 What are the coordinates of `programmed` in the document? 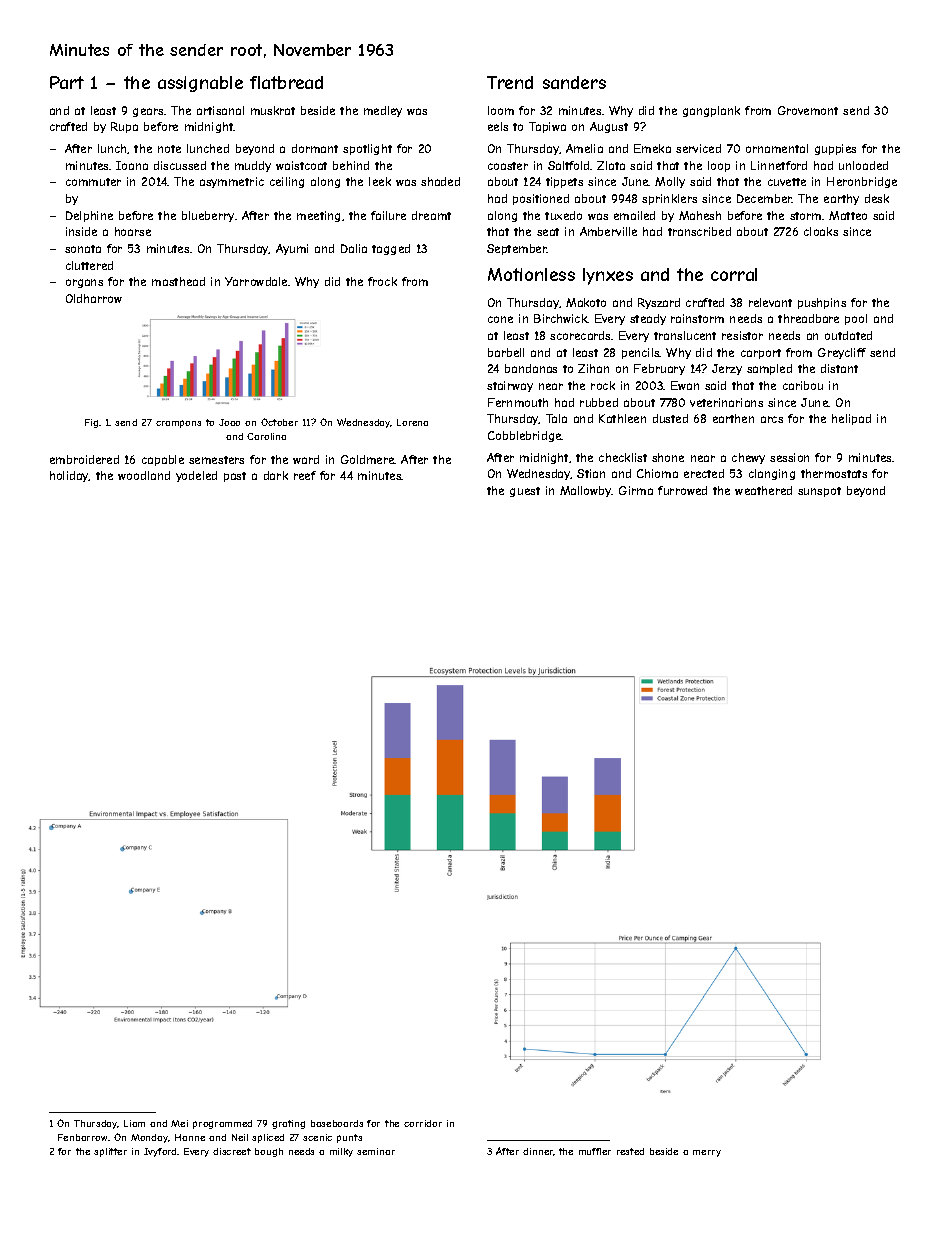 It's located at (222, 1124).
